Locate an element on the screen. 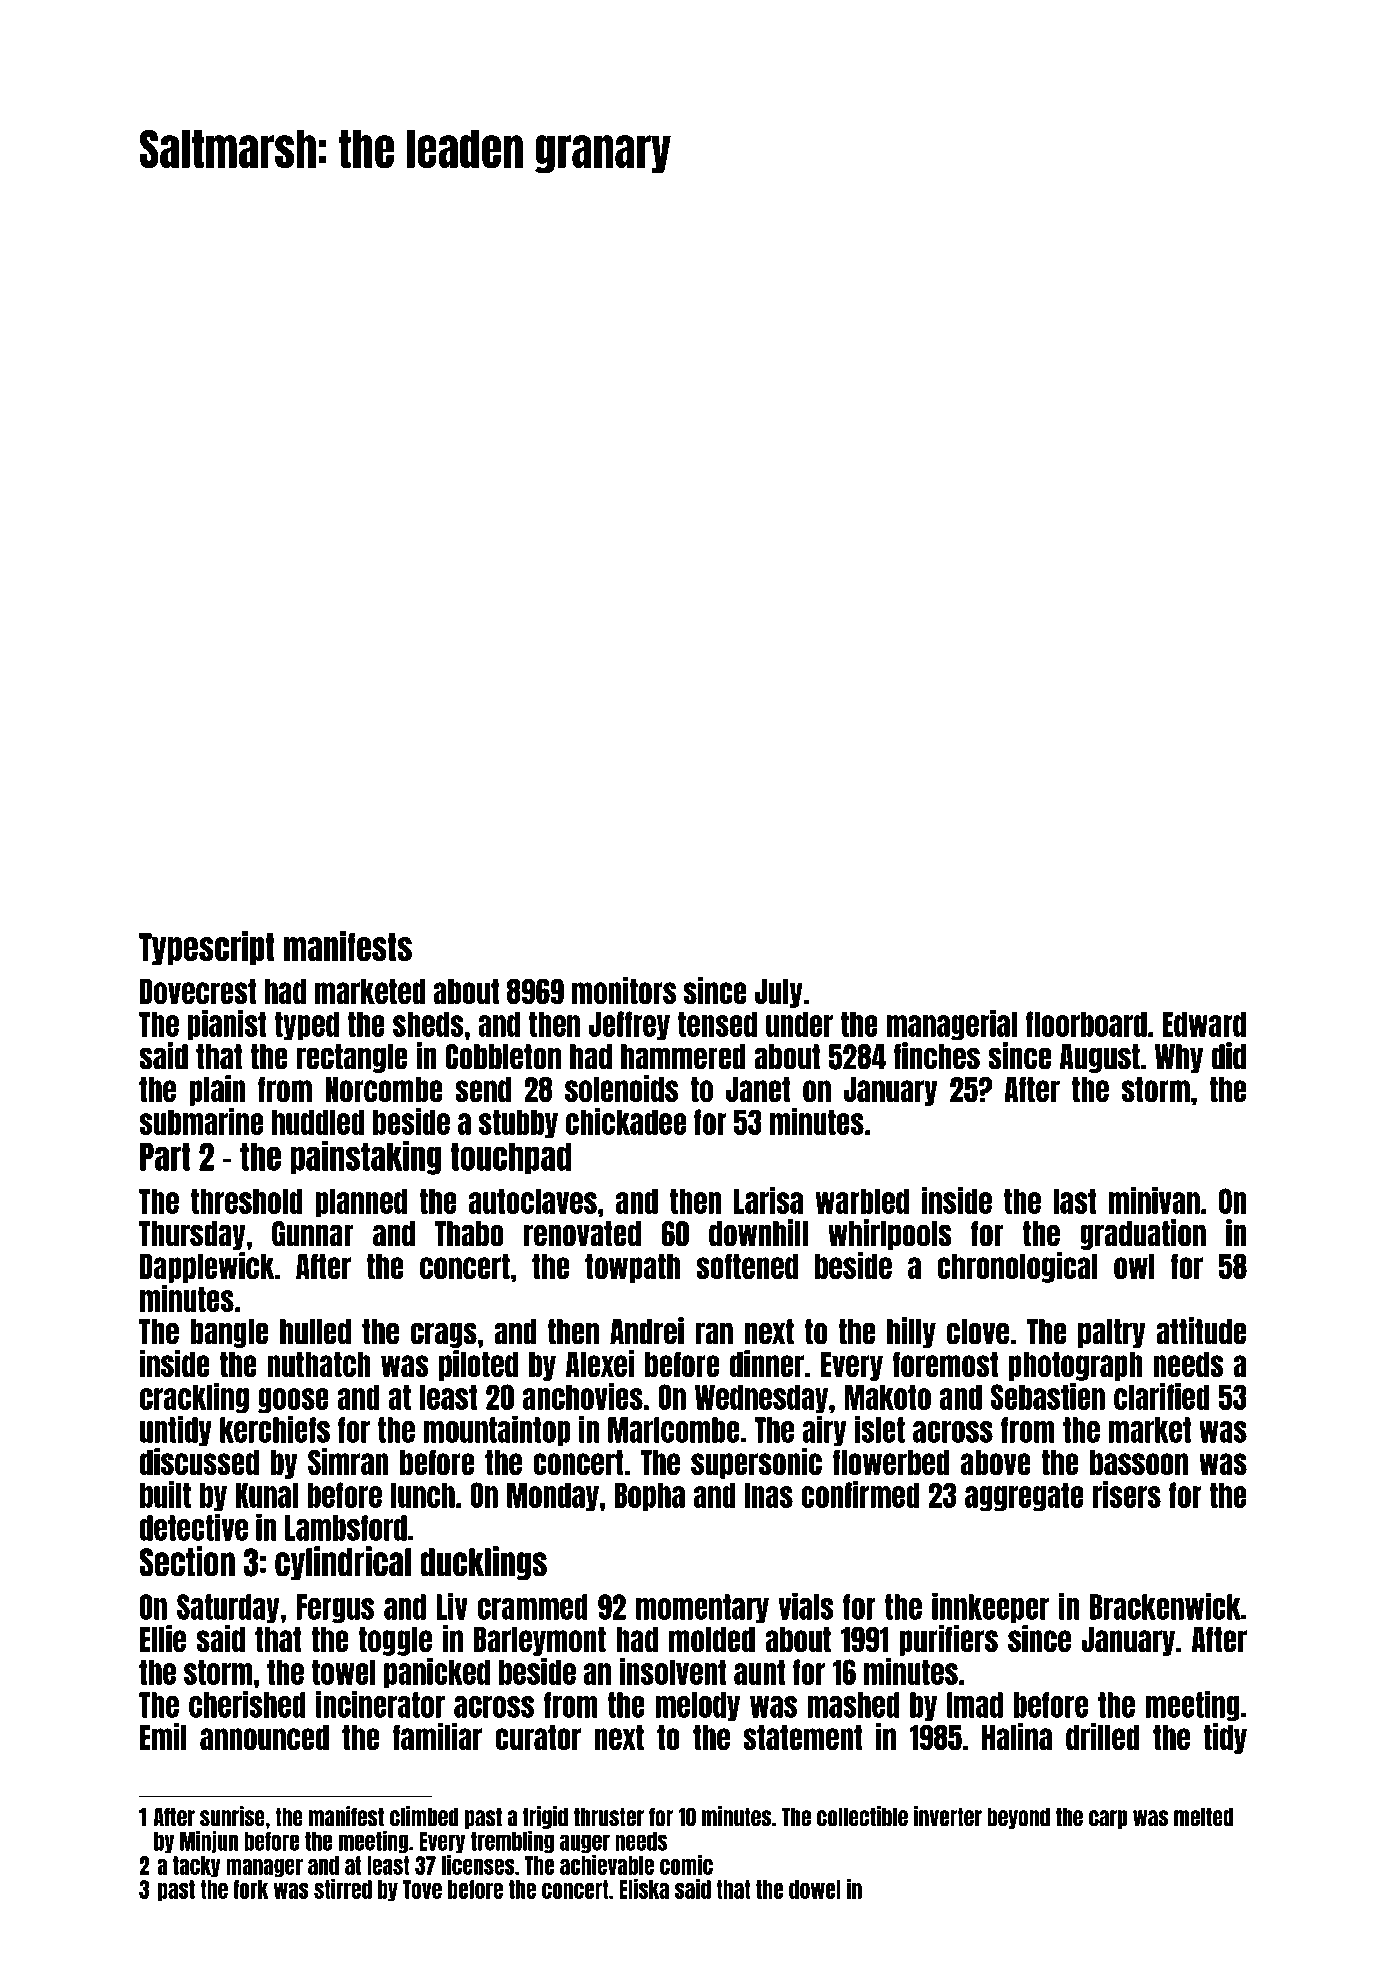  hulled is located at coordinates (315, 1332).
